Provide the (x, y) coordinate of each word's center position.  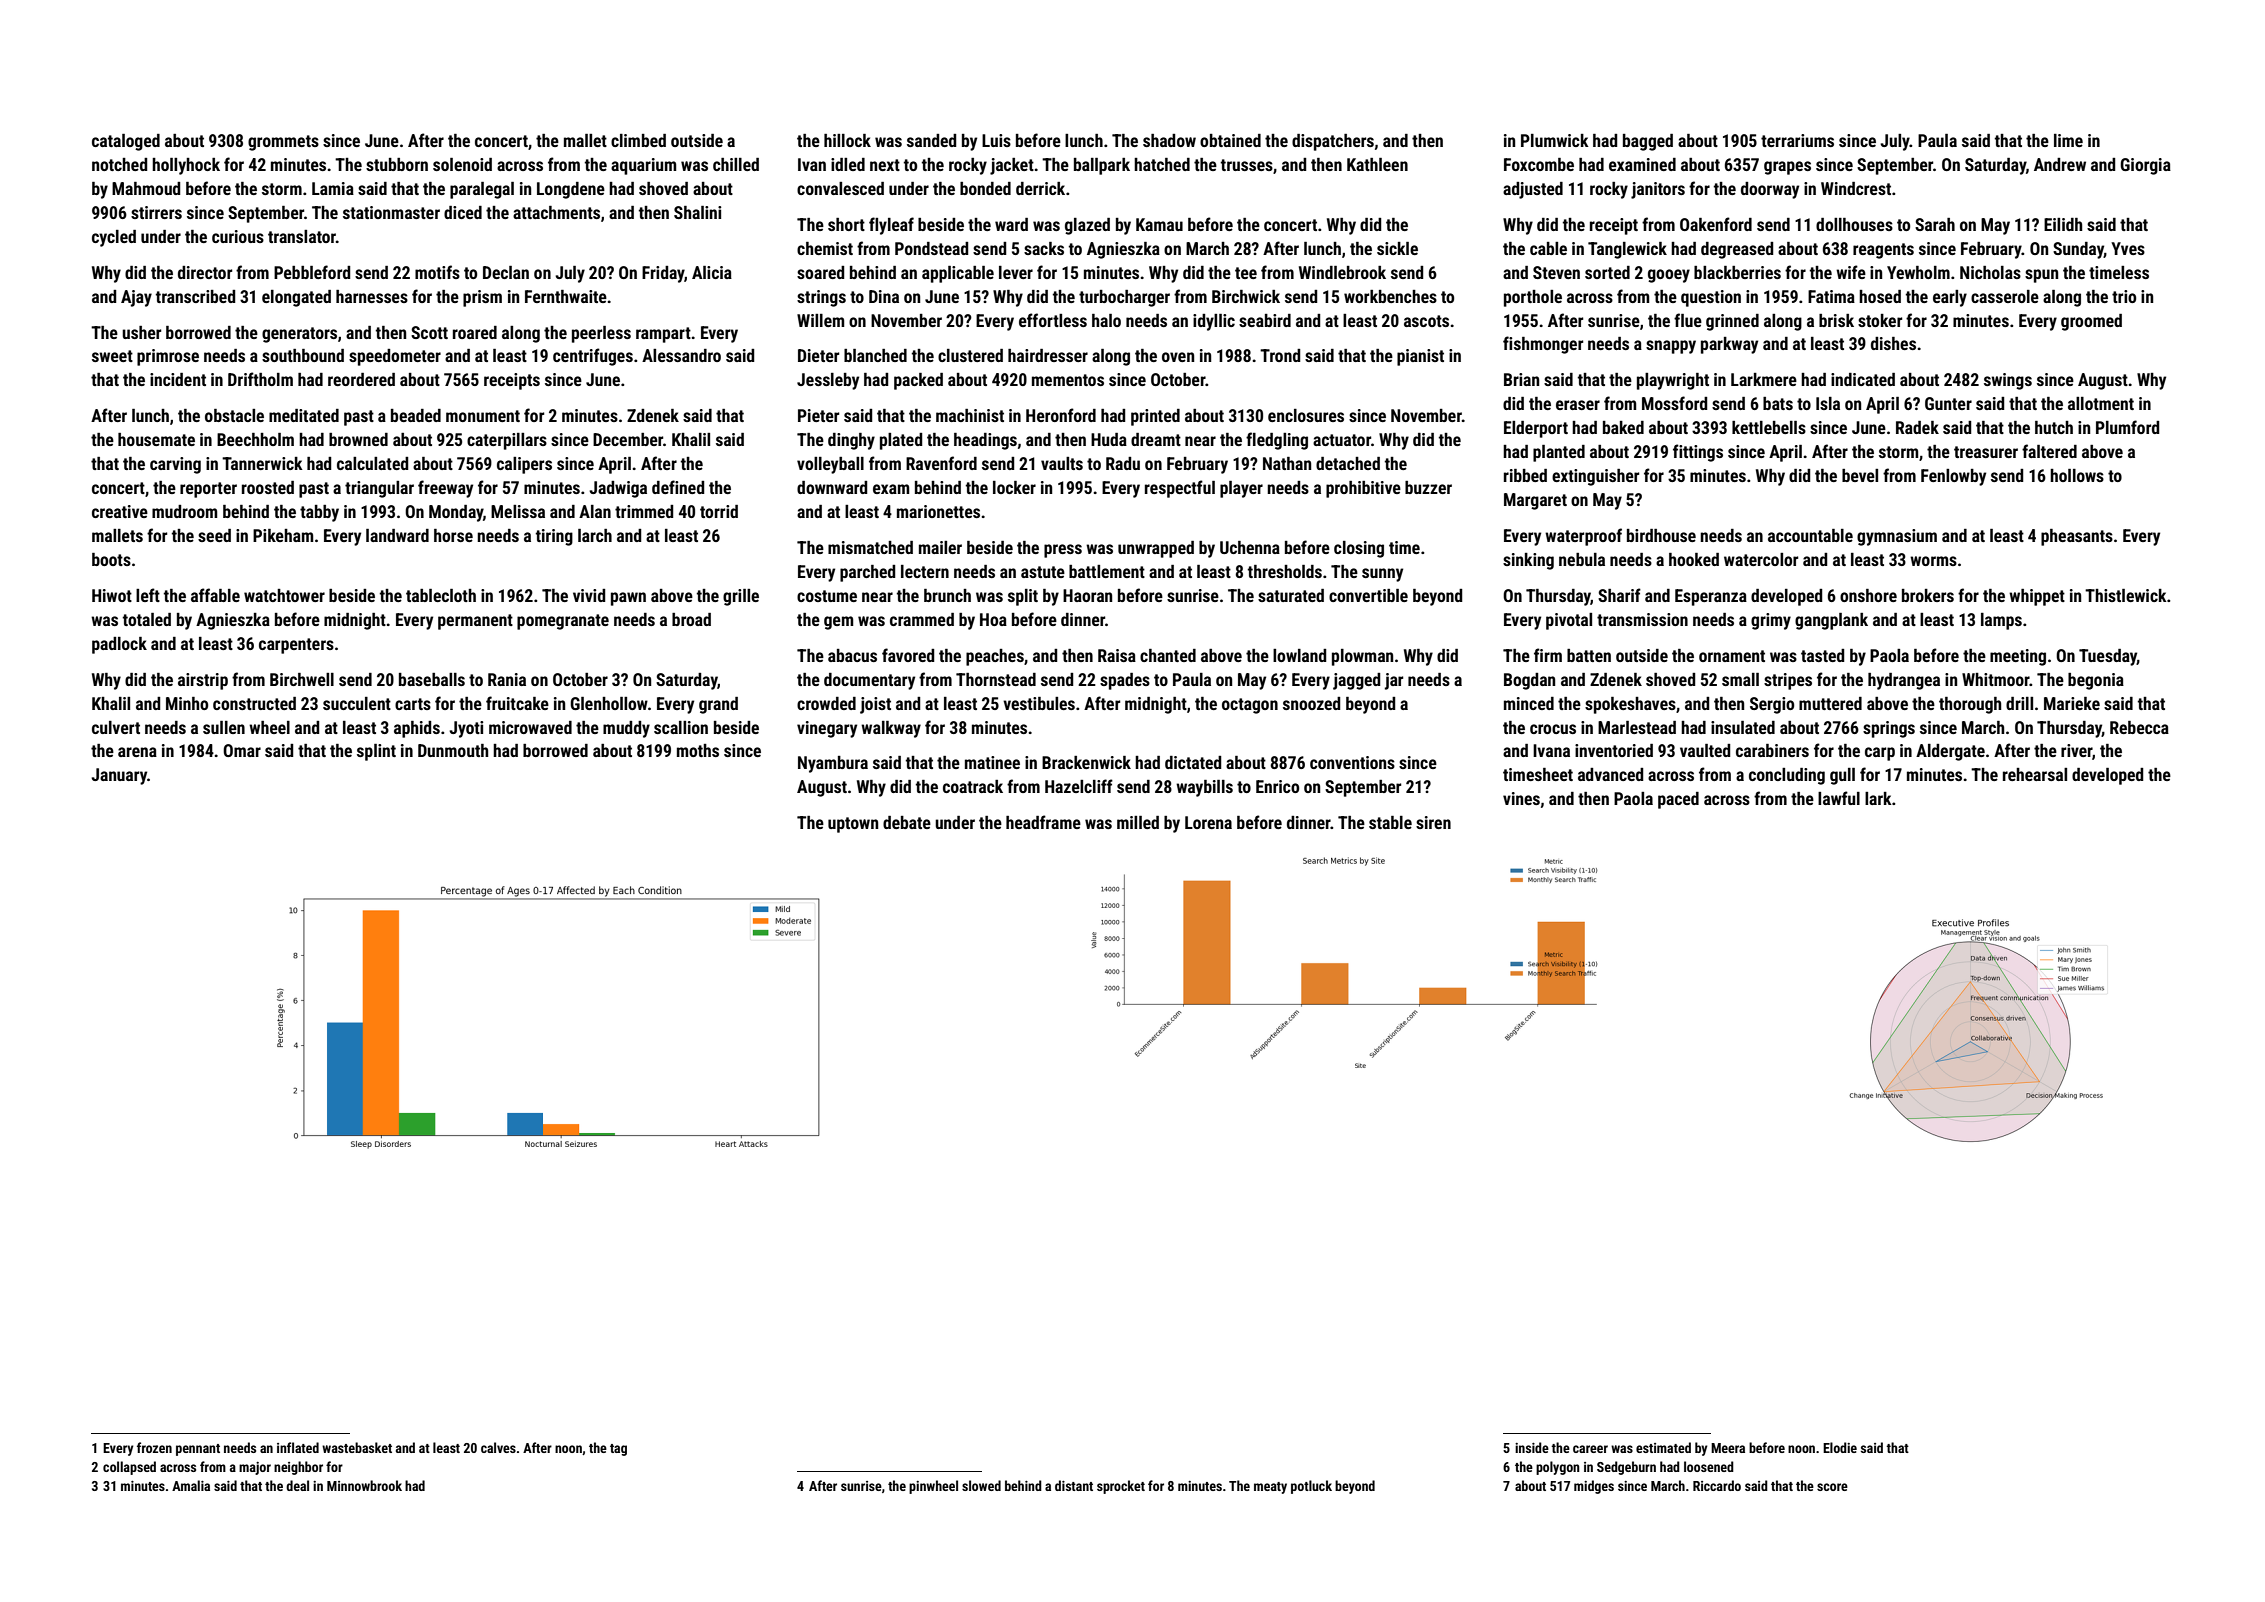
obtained (1230, 140)
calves (498, 1447)
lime (2068, 140)
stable (1390, 822)
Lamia (333, 188)
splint (376, 752)
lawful (1839, 798)
